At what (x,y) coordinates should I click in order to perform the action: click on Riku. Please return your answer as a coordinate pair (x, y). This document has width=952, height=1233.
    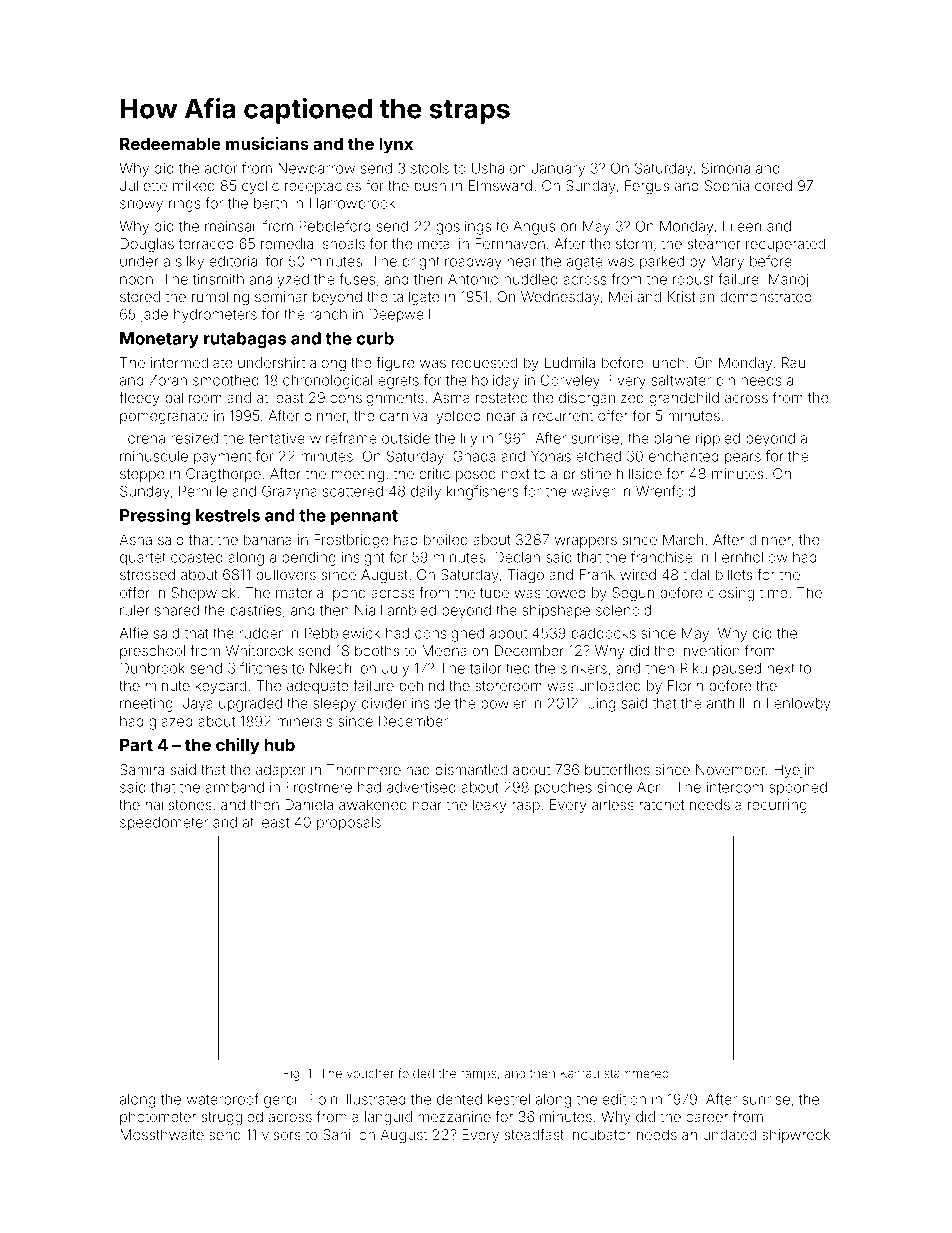
    Looking at the image, I should click on (694, 668).
